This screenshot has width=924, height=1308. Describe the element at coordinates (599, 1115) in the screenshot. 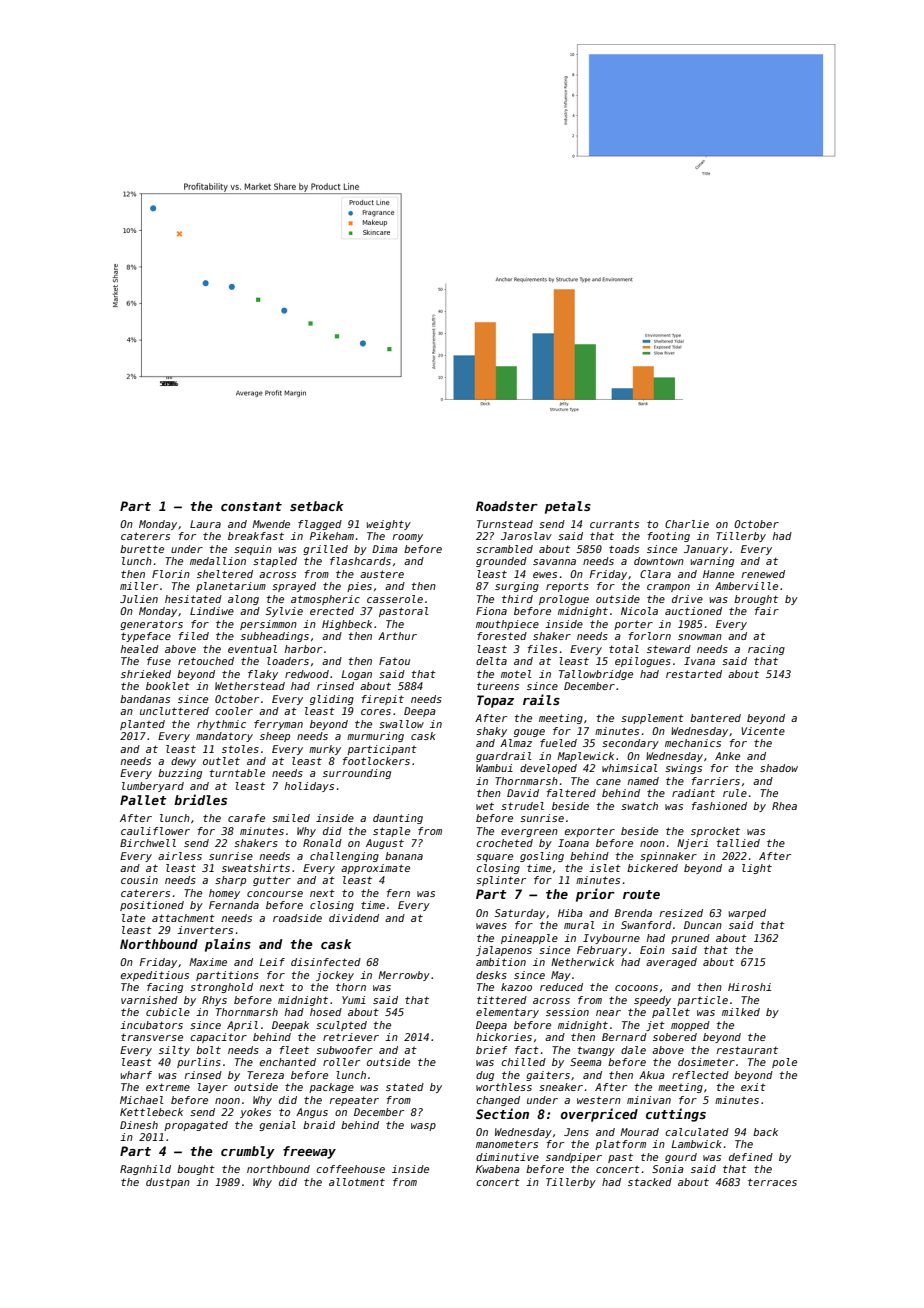

I see `overpriced` at that location.
